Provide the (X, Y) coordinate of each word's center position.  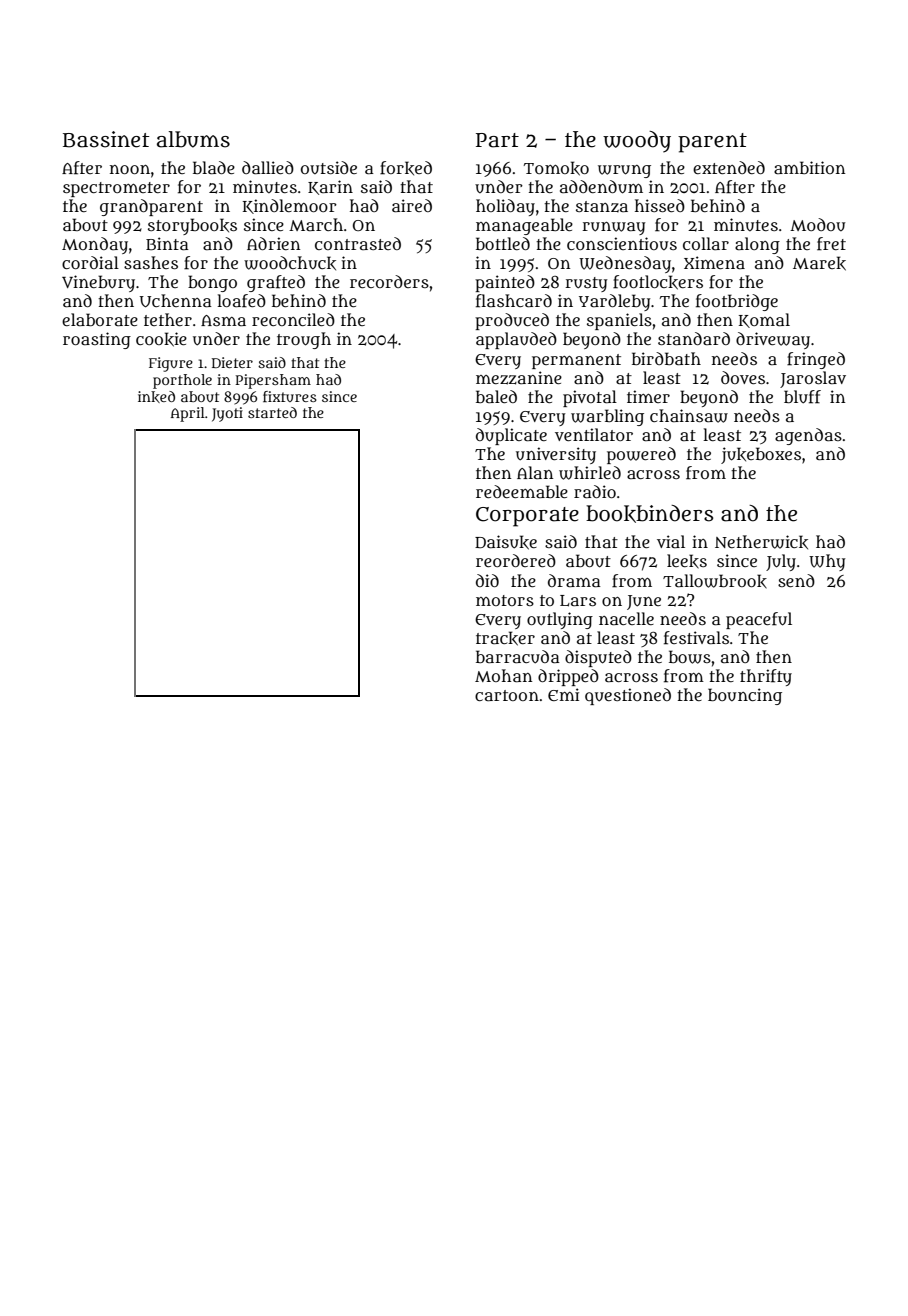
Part (497, 140)
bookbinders (649, 514)
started (272, 412)
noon (130, 169)
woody (637, 142)
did (487, 580)
